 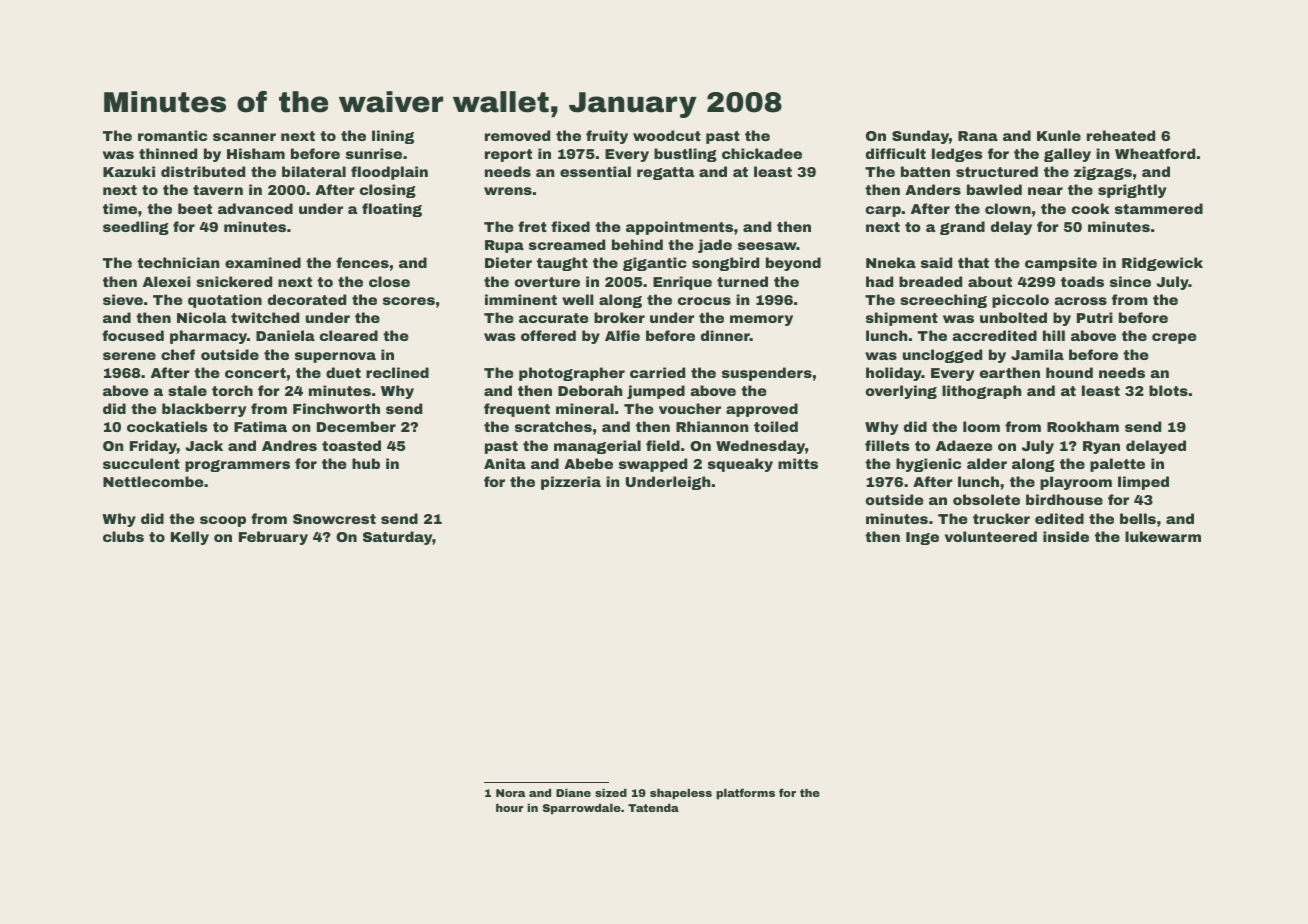 I want to click on platforms, so click(x=745, y=793).
